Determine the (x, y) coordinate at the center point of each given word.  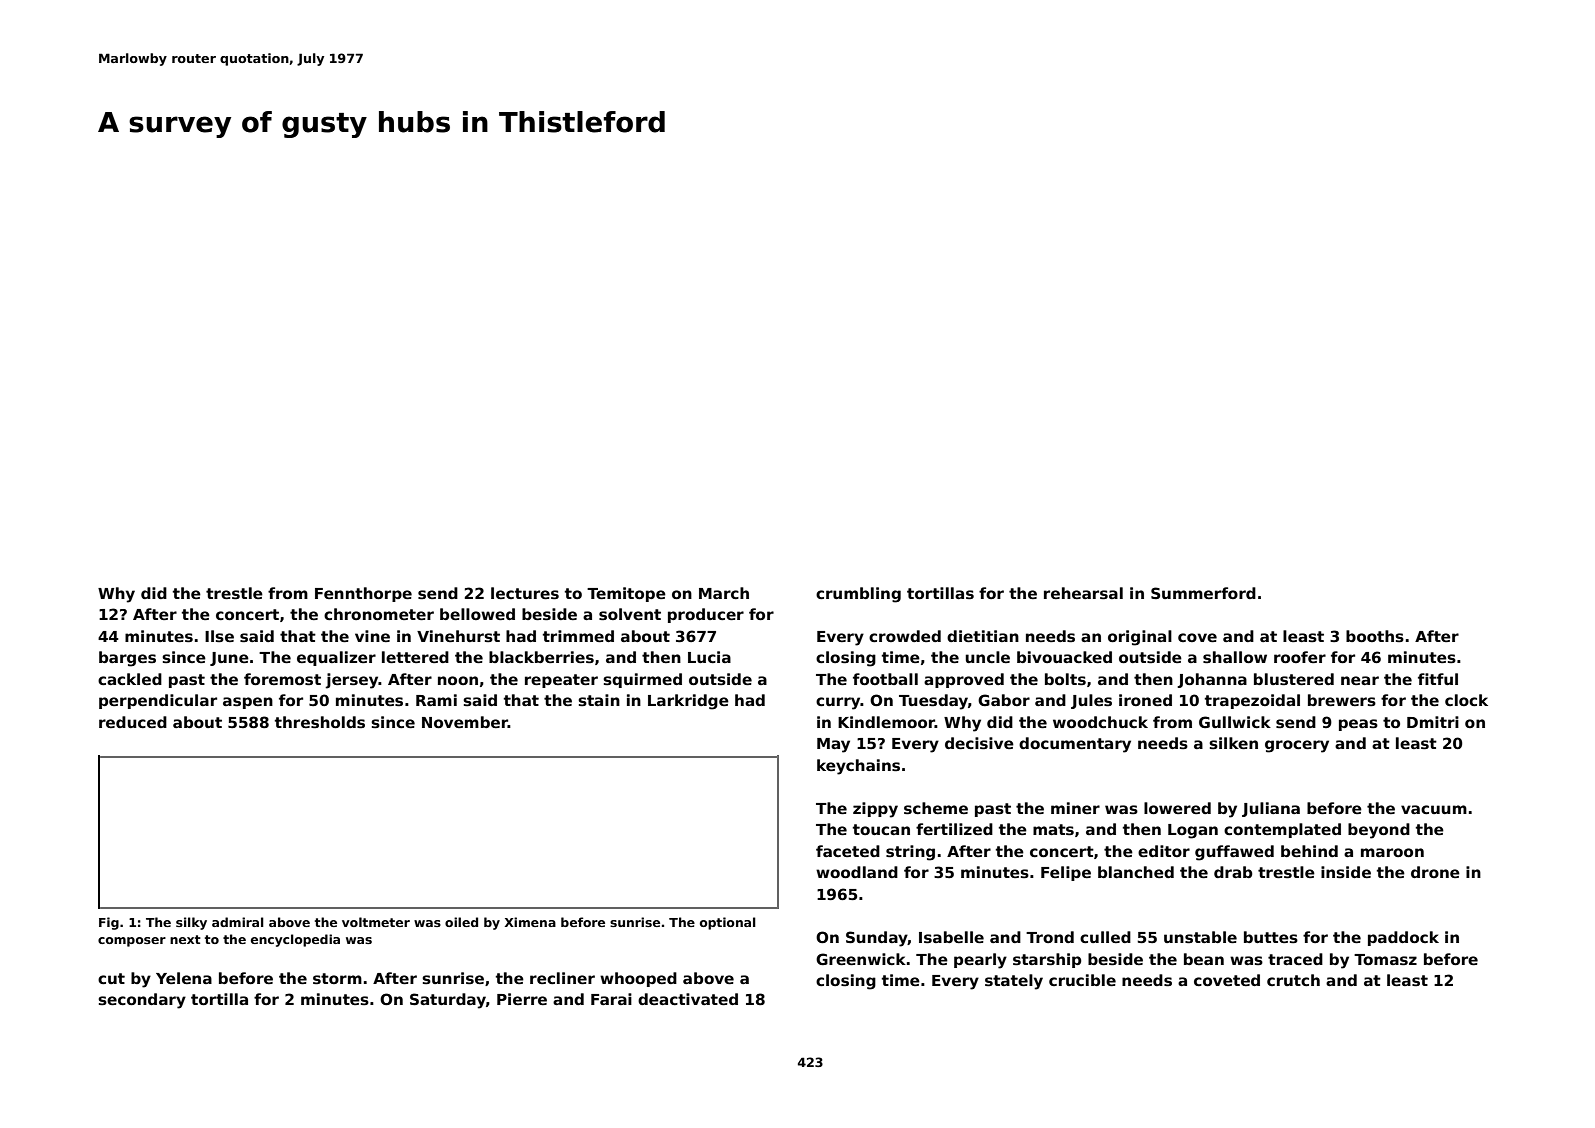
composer (132, 942)
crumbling (858, 595)
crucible (1082, 980)
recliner (562, 978)
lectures (525, 593)
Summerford (1203, 593)
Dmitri (1433, 722)
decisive (979, 743)
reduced (133, 722)
